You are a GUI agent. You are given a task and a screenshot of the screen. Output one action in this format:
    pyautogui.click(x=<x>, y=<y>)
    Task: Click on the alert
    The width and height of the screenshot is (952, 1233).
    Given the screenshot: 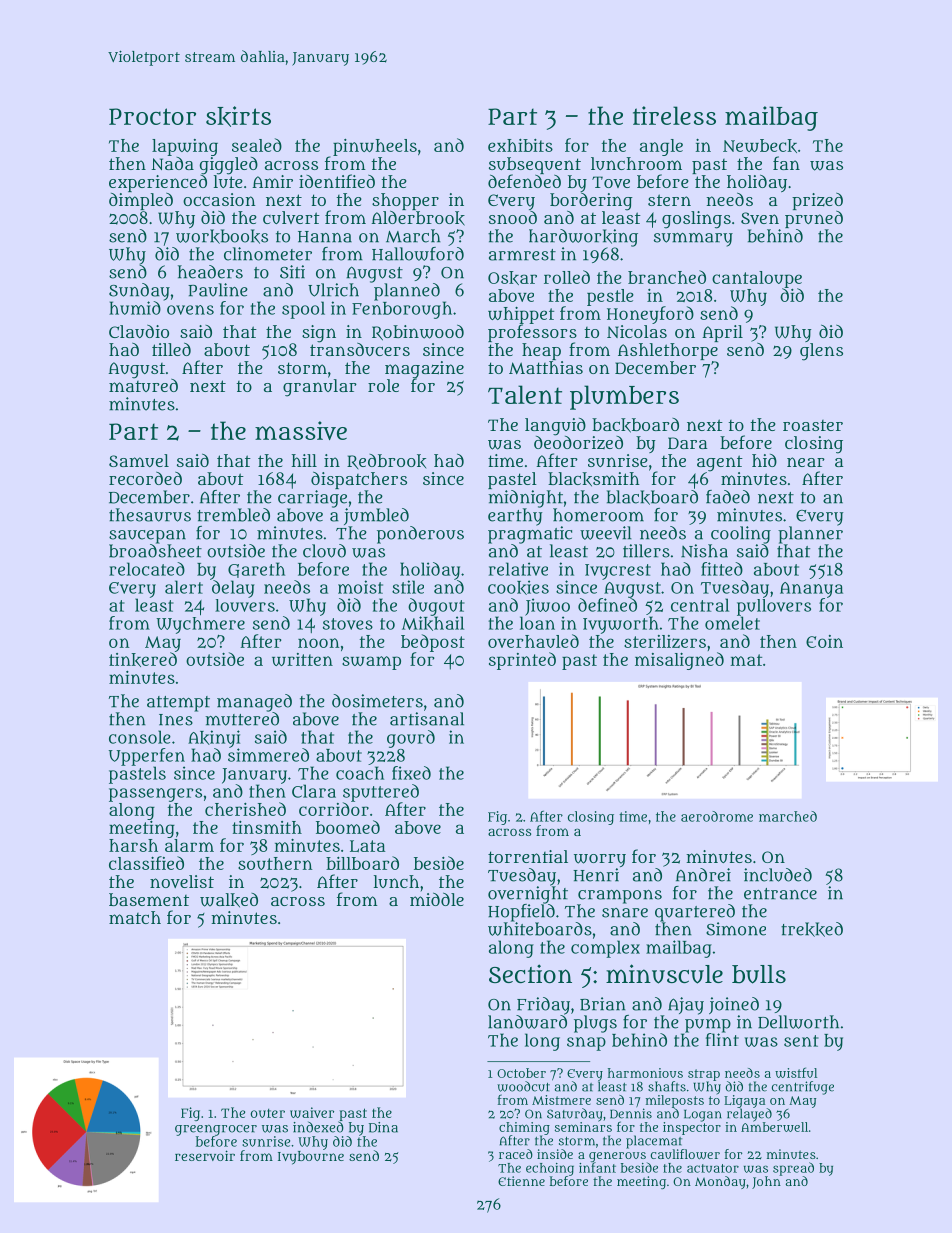 What is the action you would take?
    pyautogui.click(x=184, y=587)
